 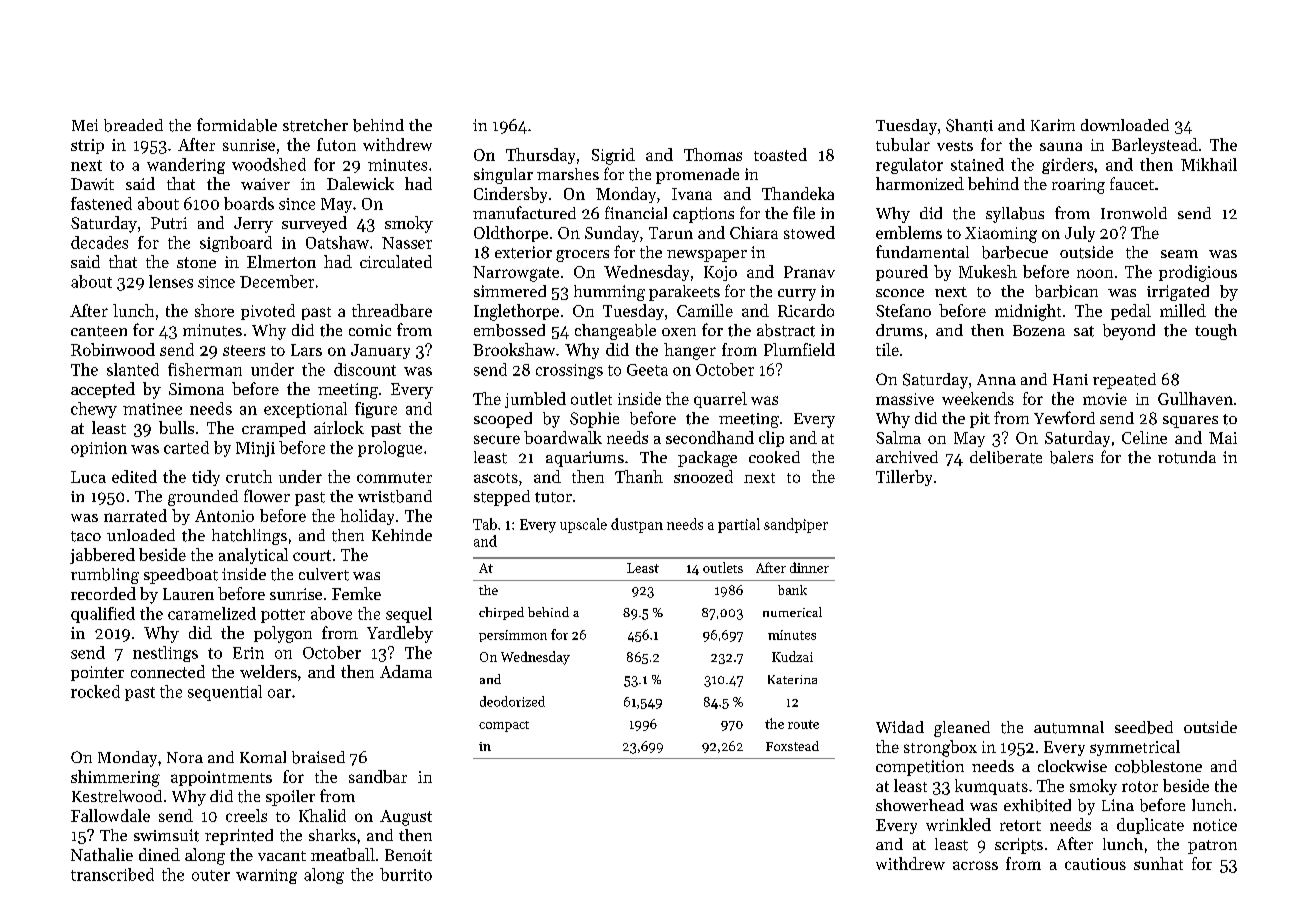 I want to click on Karim, so click(x=1053, y=125).
